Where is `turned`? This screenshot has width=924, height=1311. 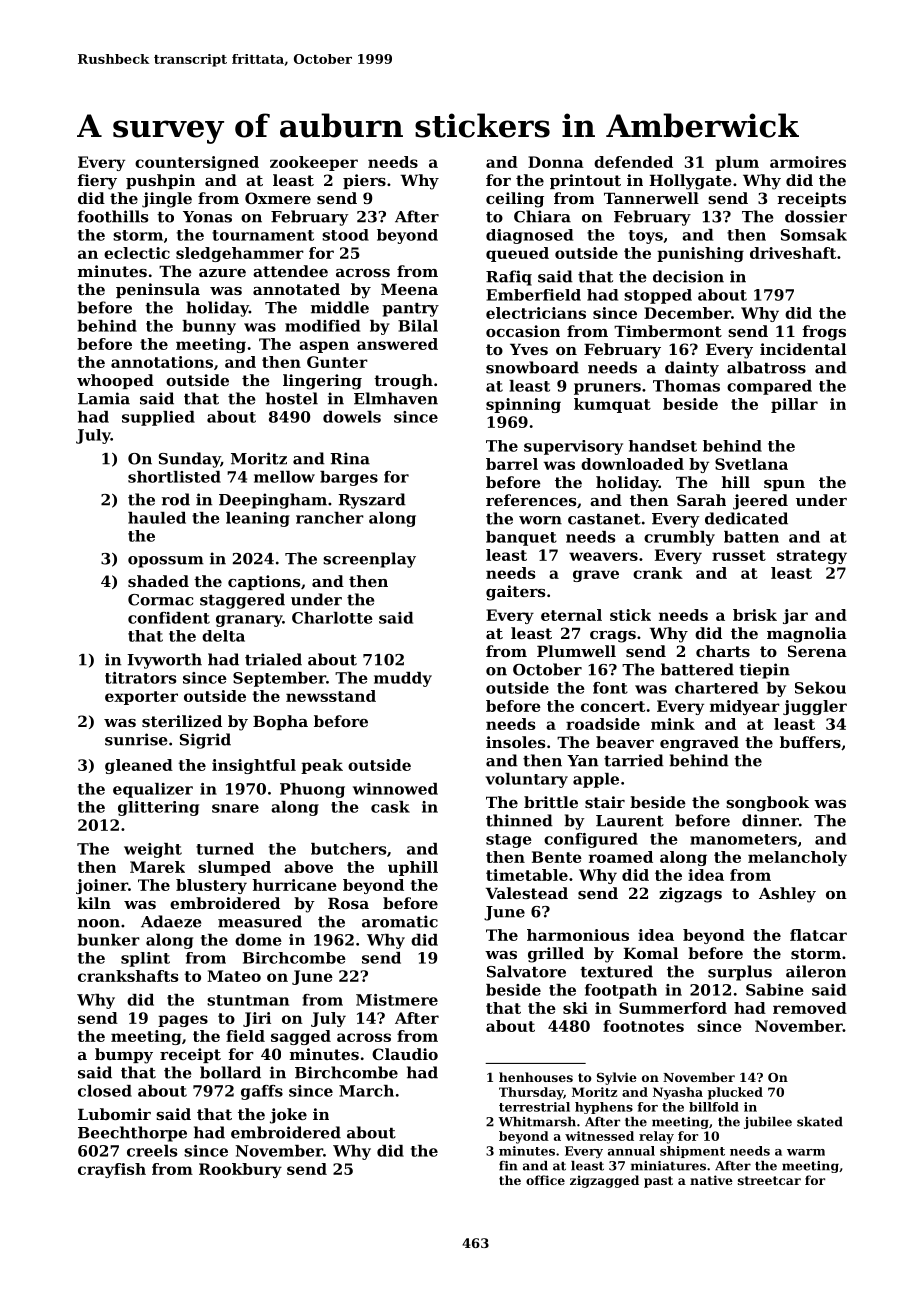
turned is located at coordinates (225, 849).
